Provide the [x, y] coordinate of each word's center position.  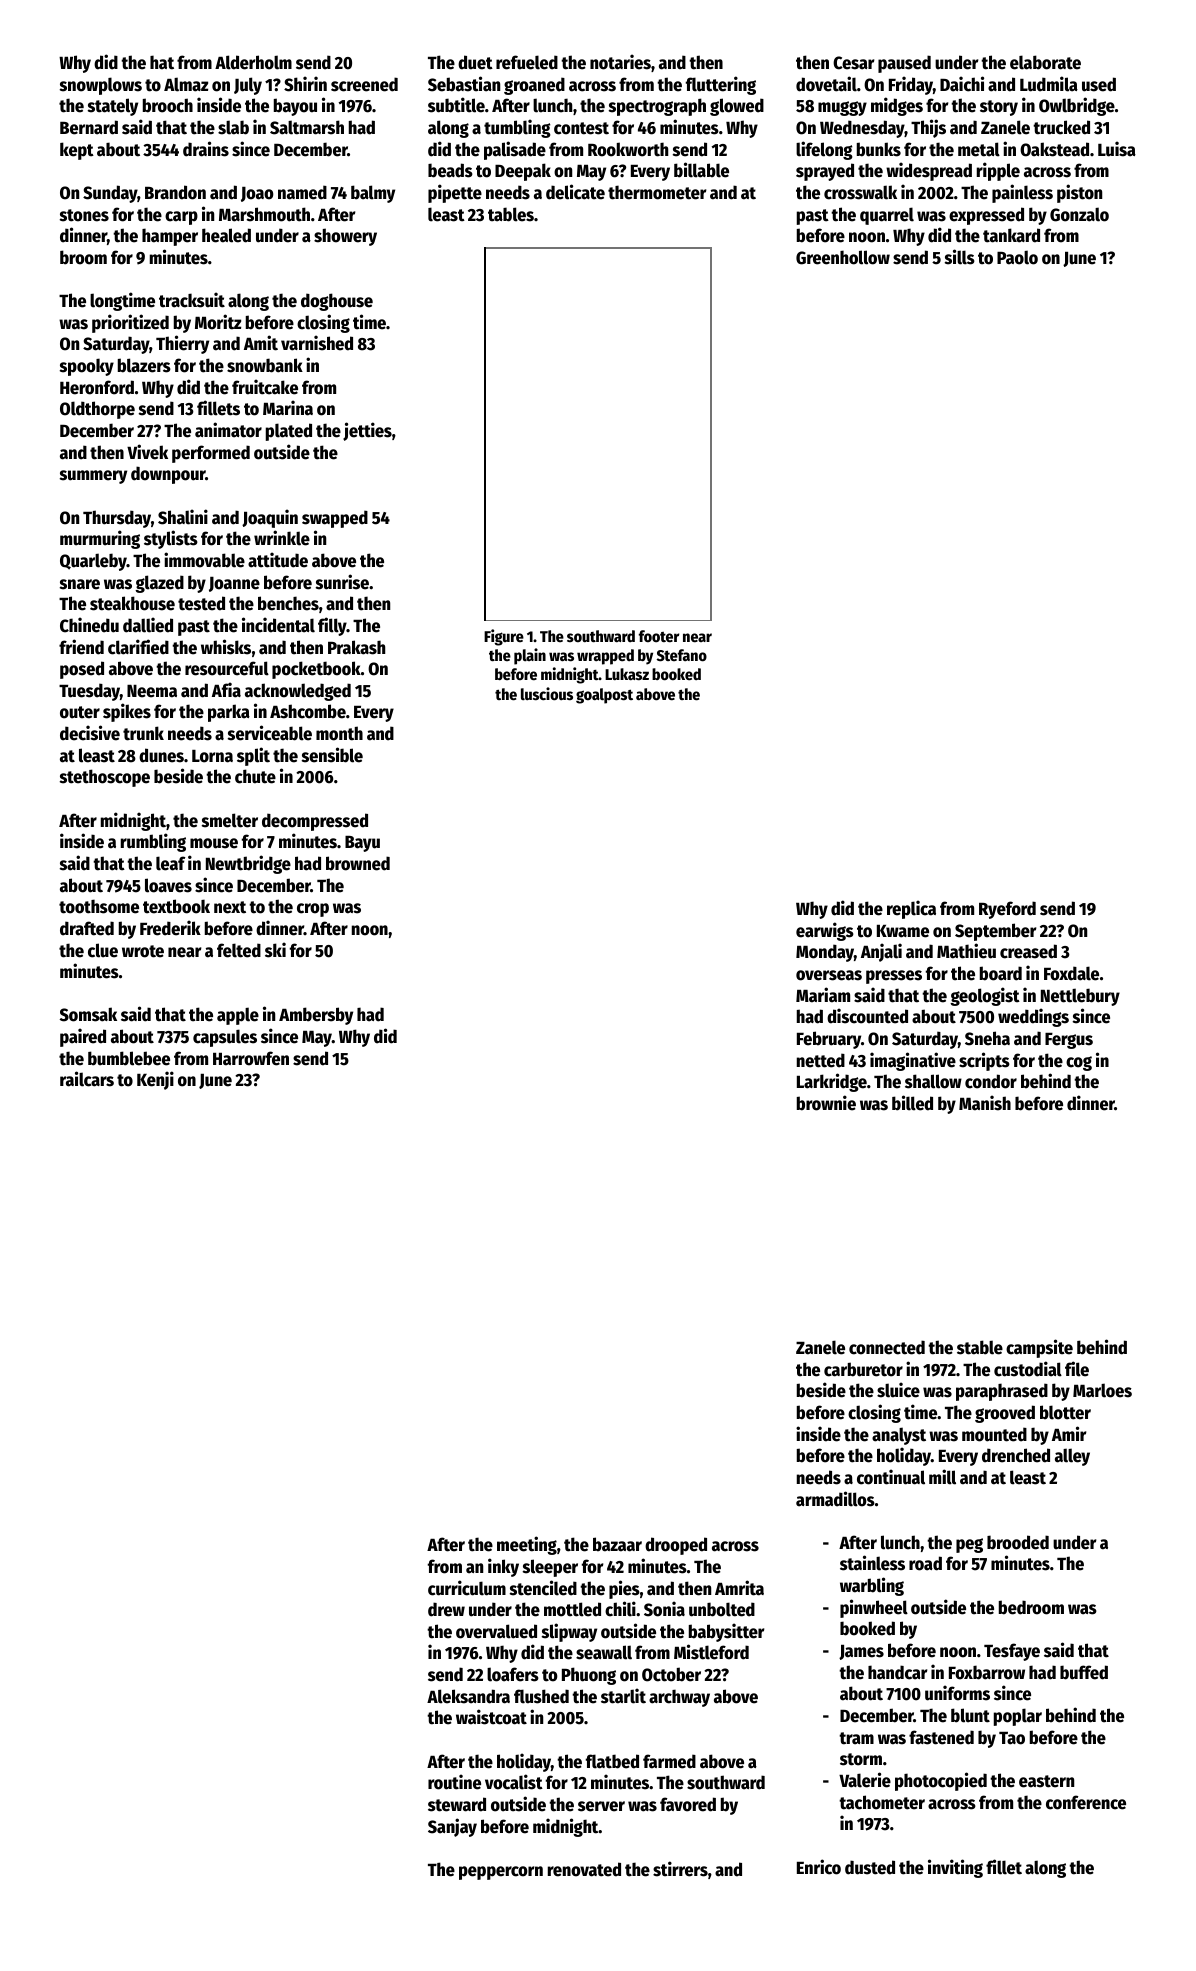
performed [211, 454]
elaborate [1045, 62]
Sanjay [452, 1827]
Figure [504, 637]
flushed [541, 1696]
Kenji [155, 1080]
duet [475, 62]
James [861, 1652]
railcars [87, 1079]
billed [912, 1103]
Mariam [823, 995]
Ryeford [1007, 910]
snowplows [101, 86]
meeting [527, 1545]
